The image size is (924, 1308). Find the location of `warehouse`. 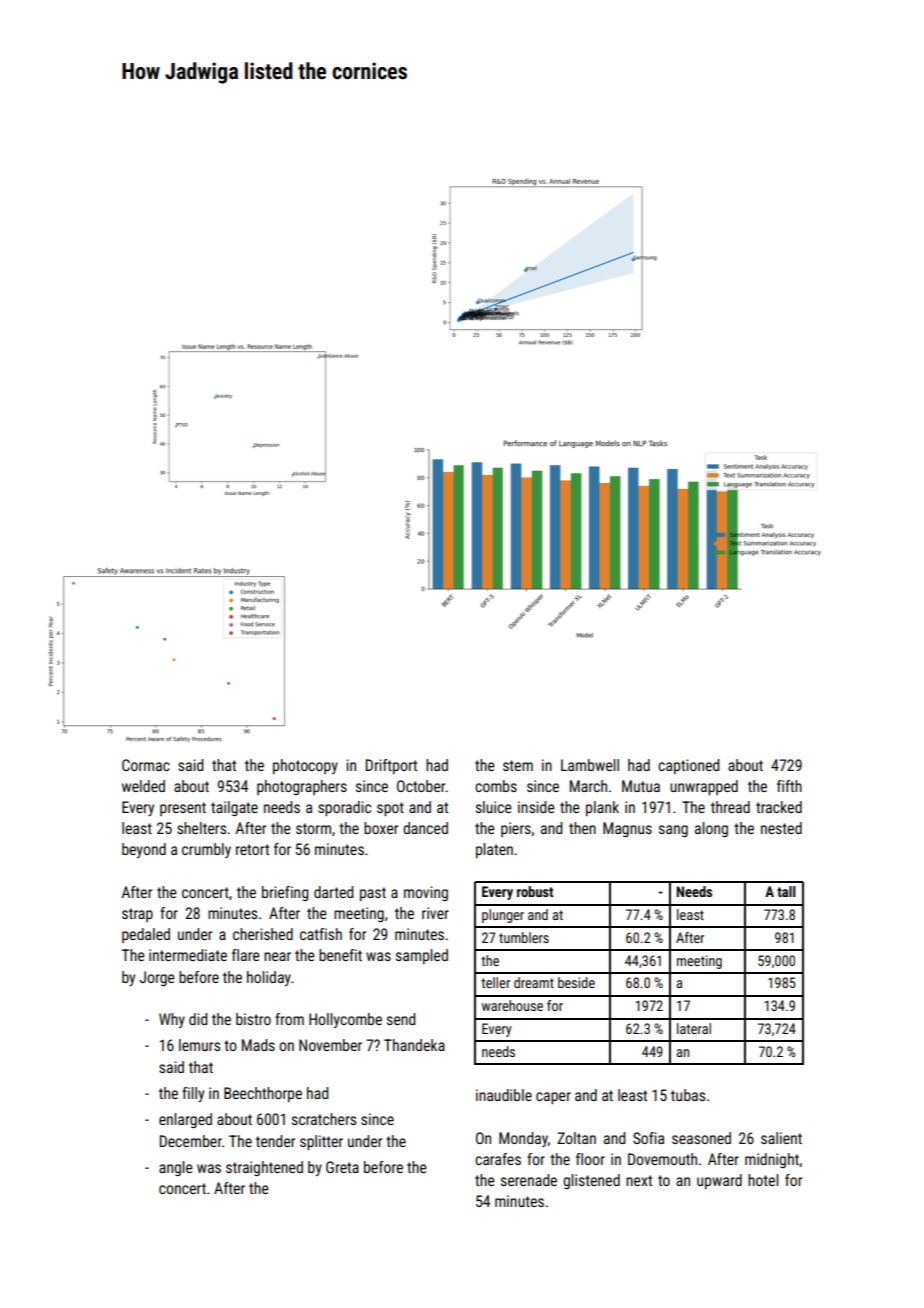

warehouse is located at coordinates (512, 1005).
